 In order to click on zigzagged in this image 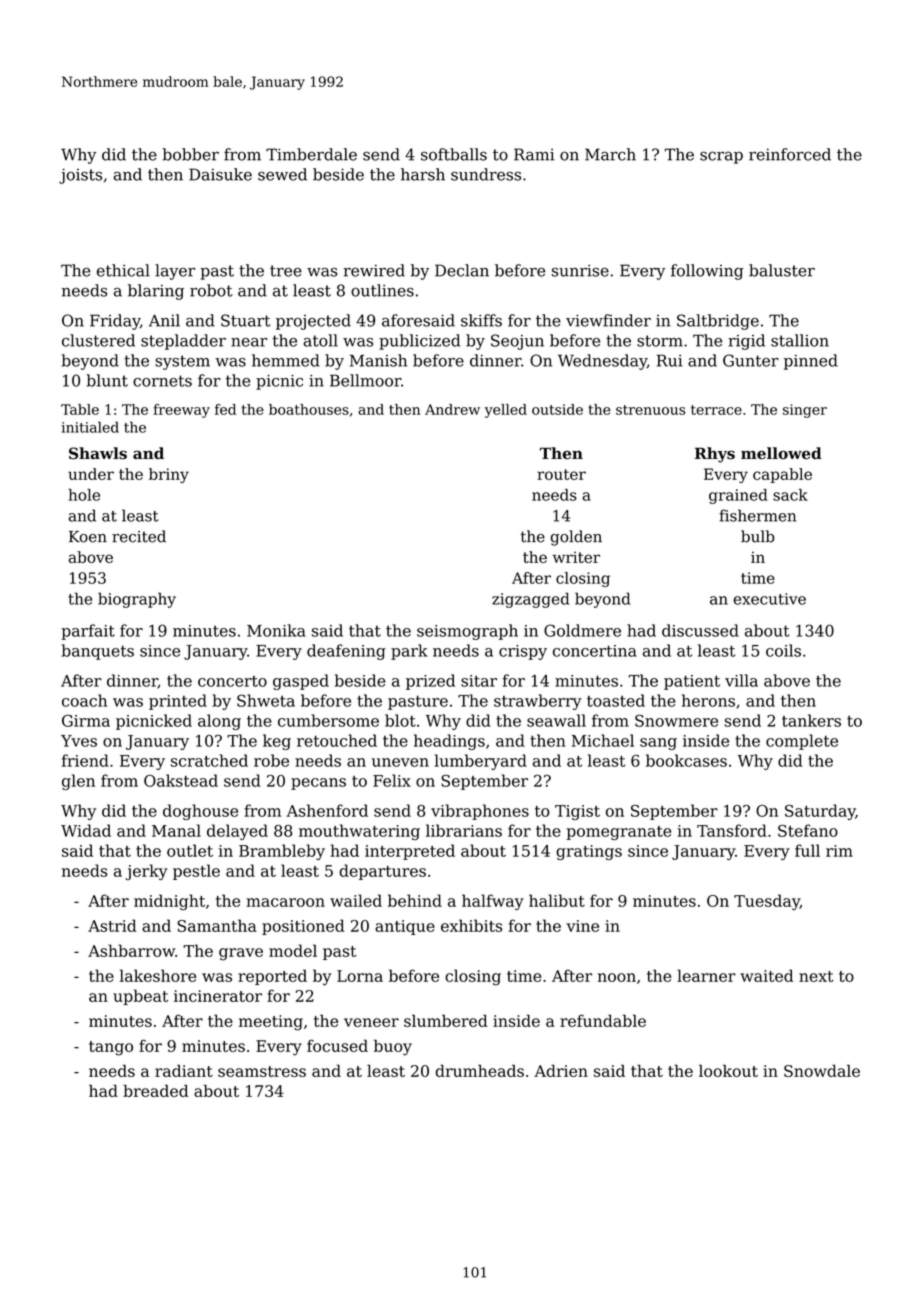, I will do `click(530, 600)`.
